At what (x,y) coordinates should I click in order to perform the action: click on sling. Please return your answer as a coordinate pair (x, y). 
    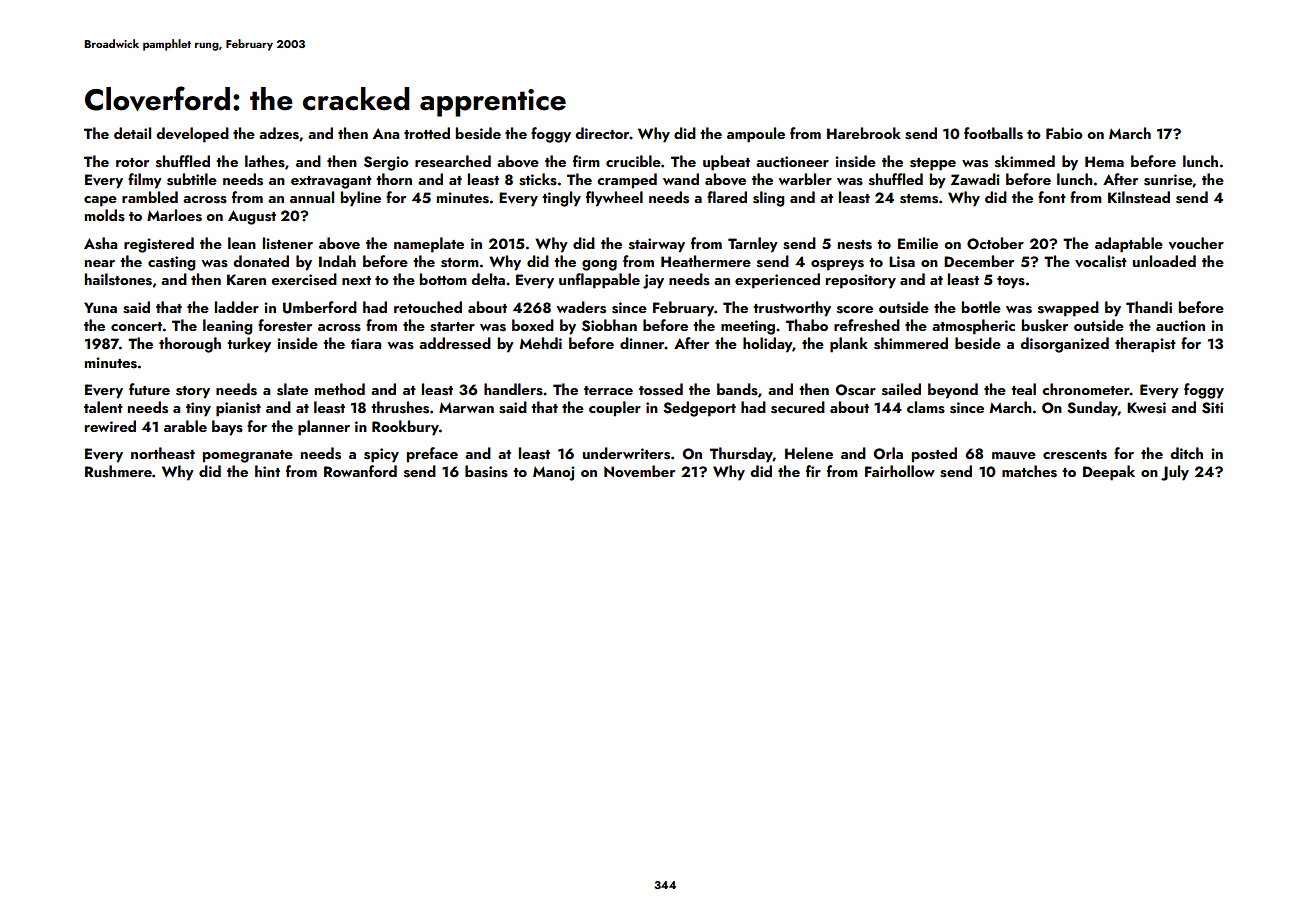
    Looking at the image, I should click on (768, 199).
